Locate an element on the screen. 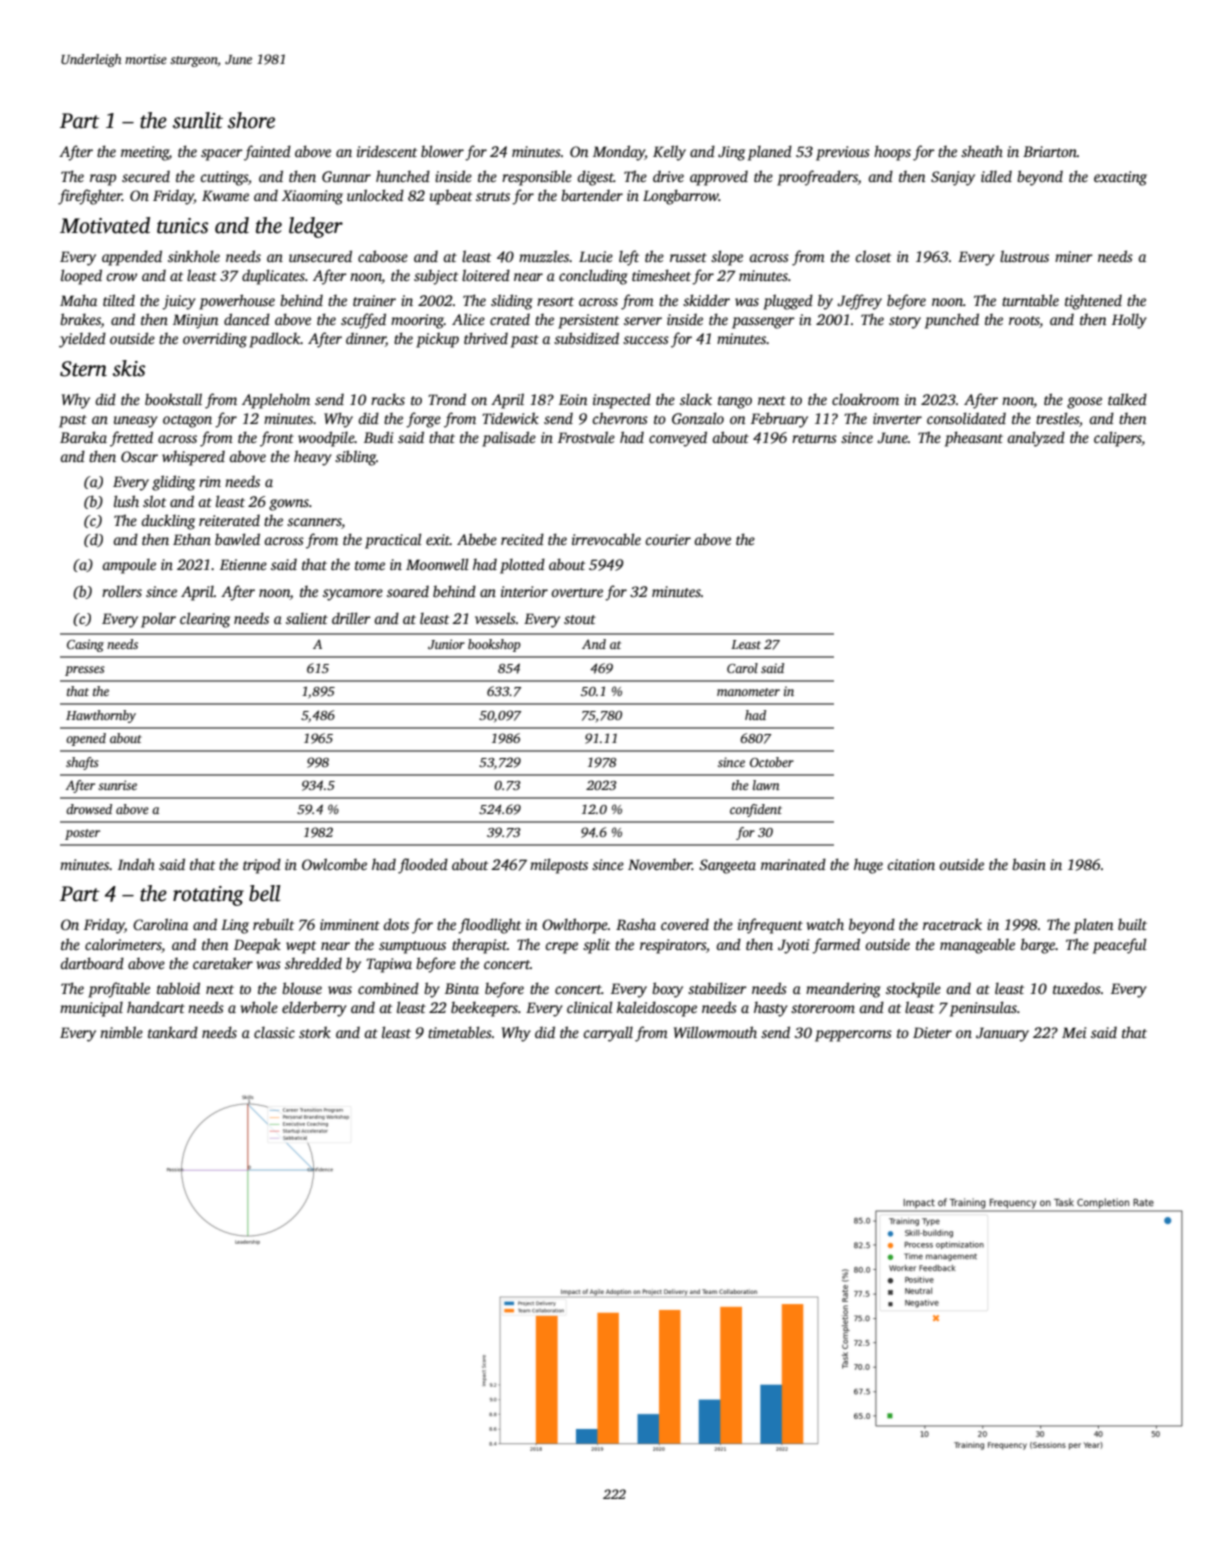  lawn is located at coordinates (766, 785).
